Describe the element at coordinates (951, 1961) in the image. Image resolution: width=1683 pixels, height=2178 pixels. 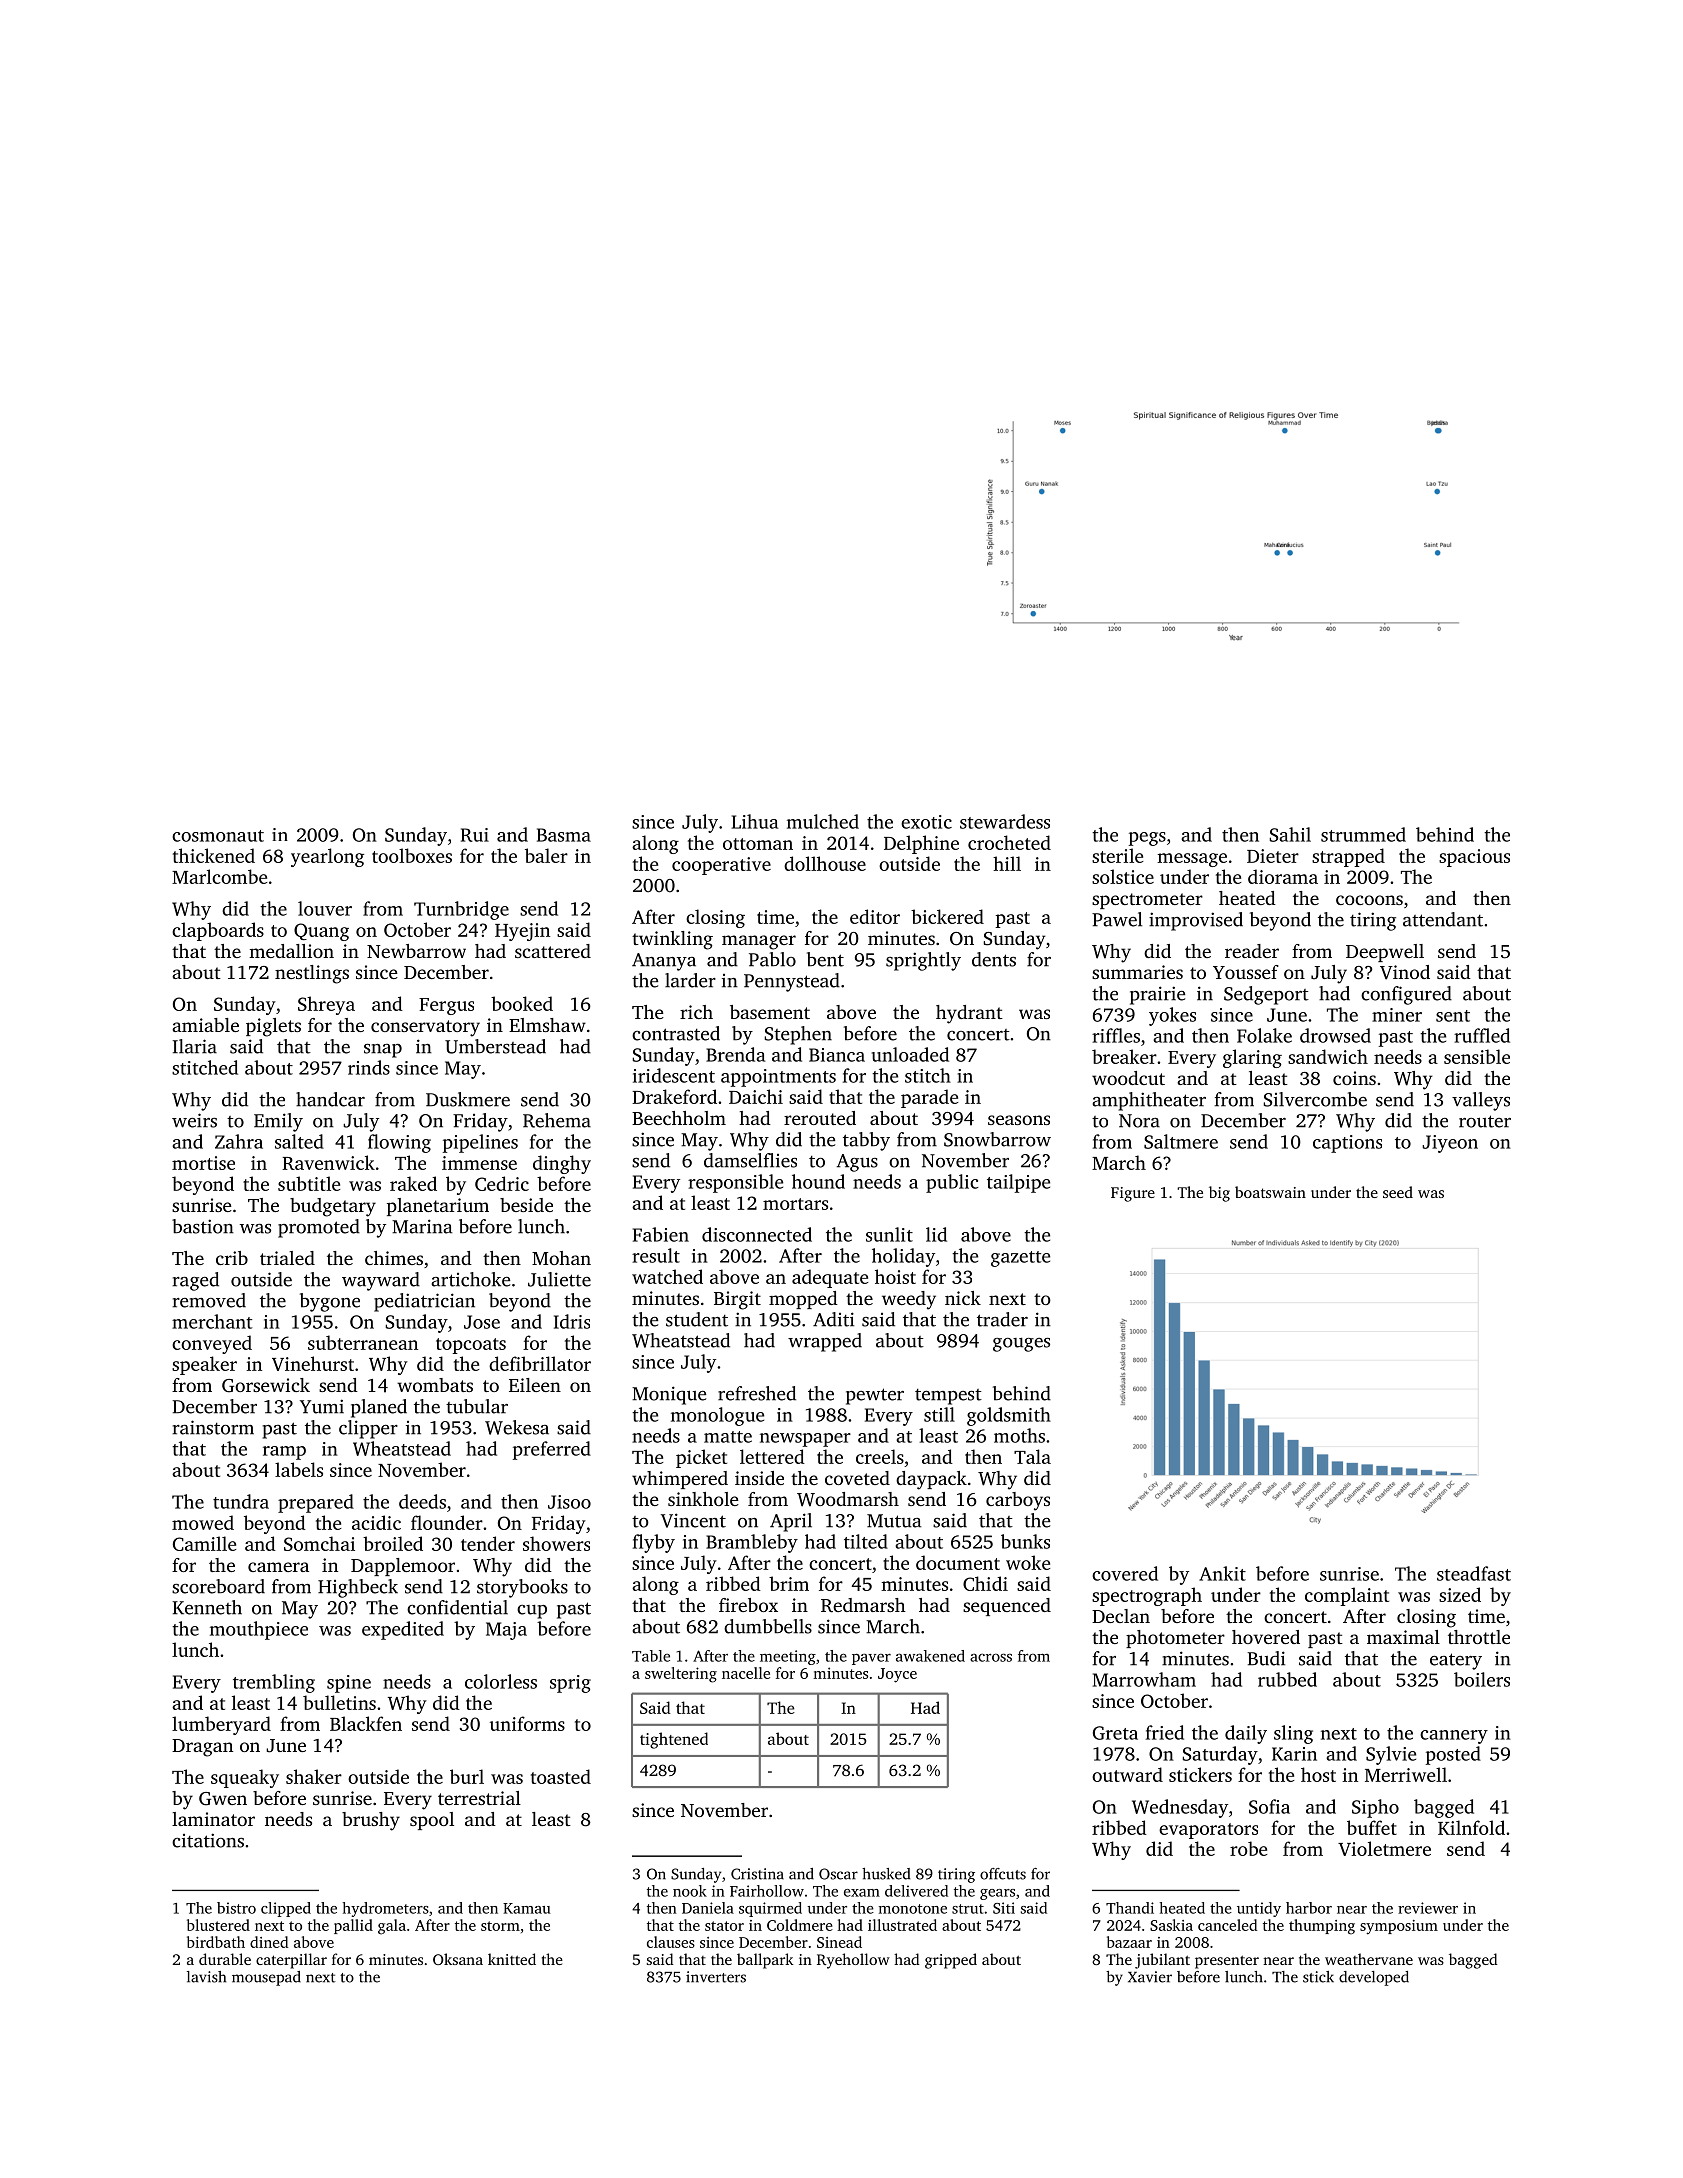
I see `gripped` at that location.
